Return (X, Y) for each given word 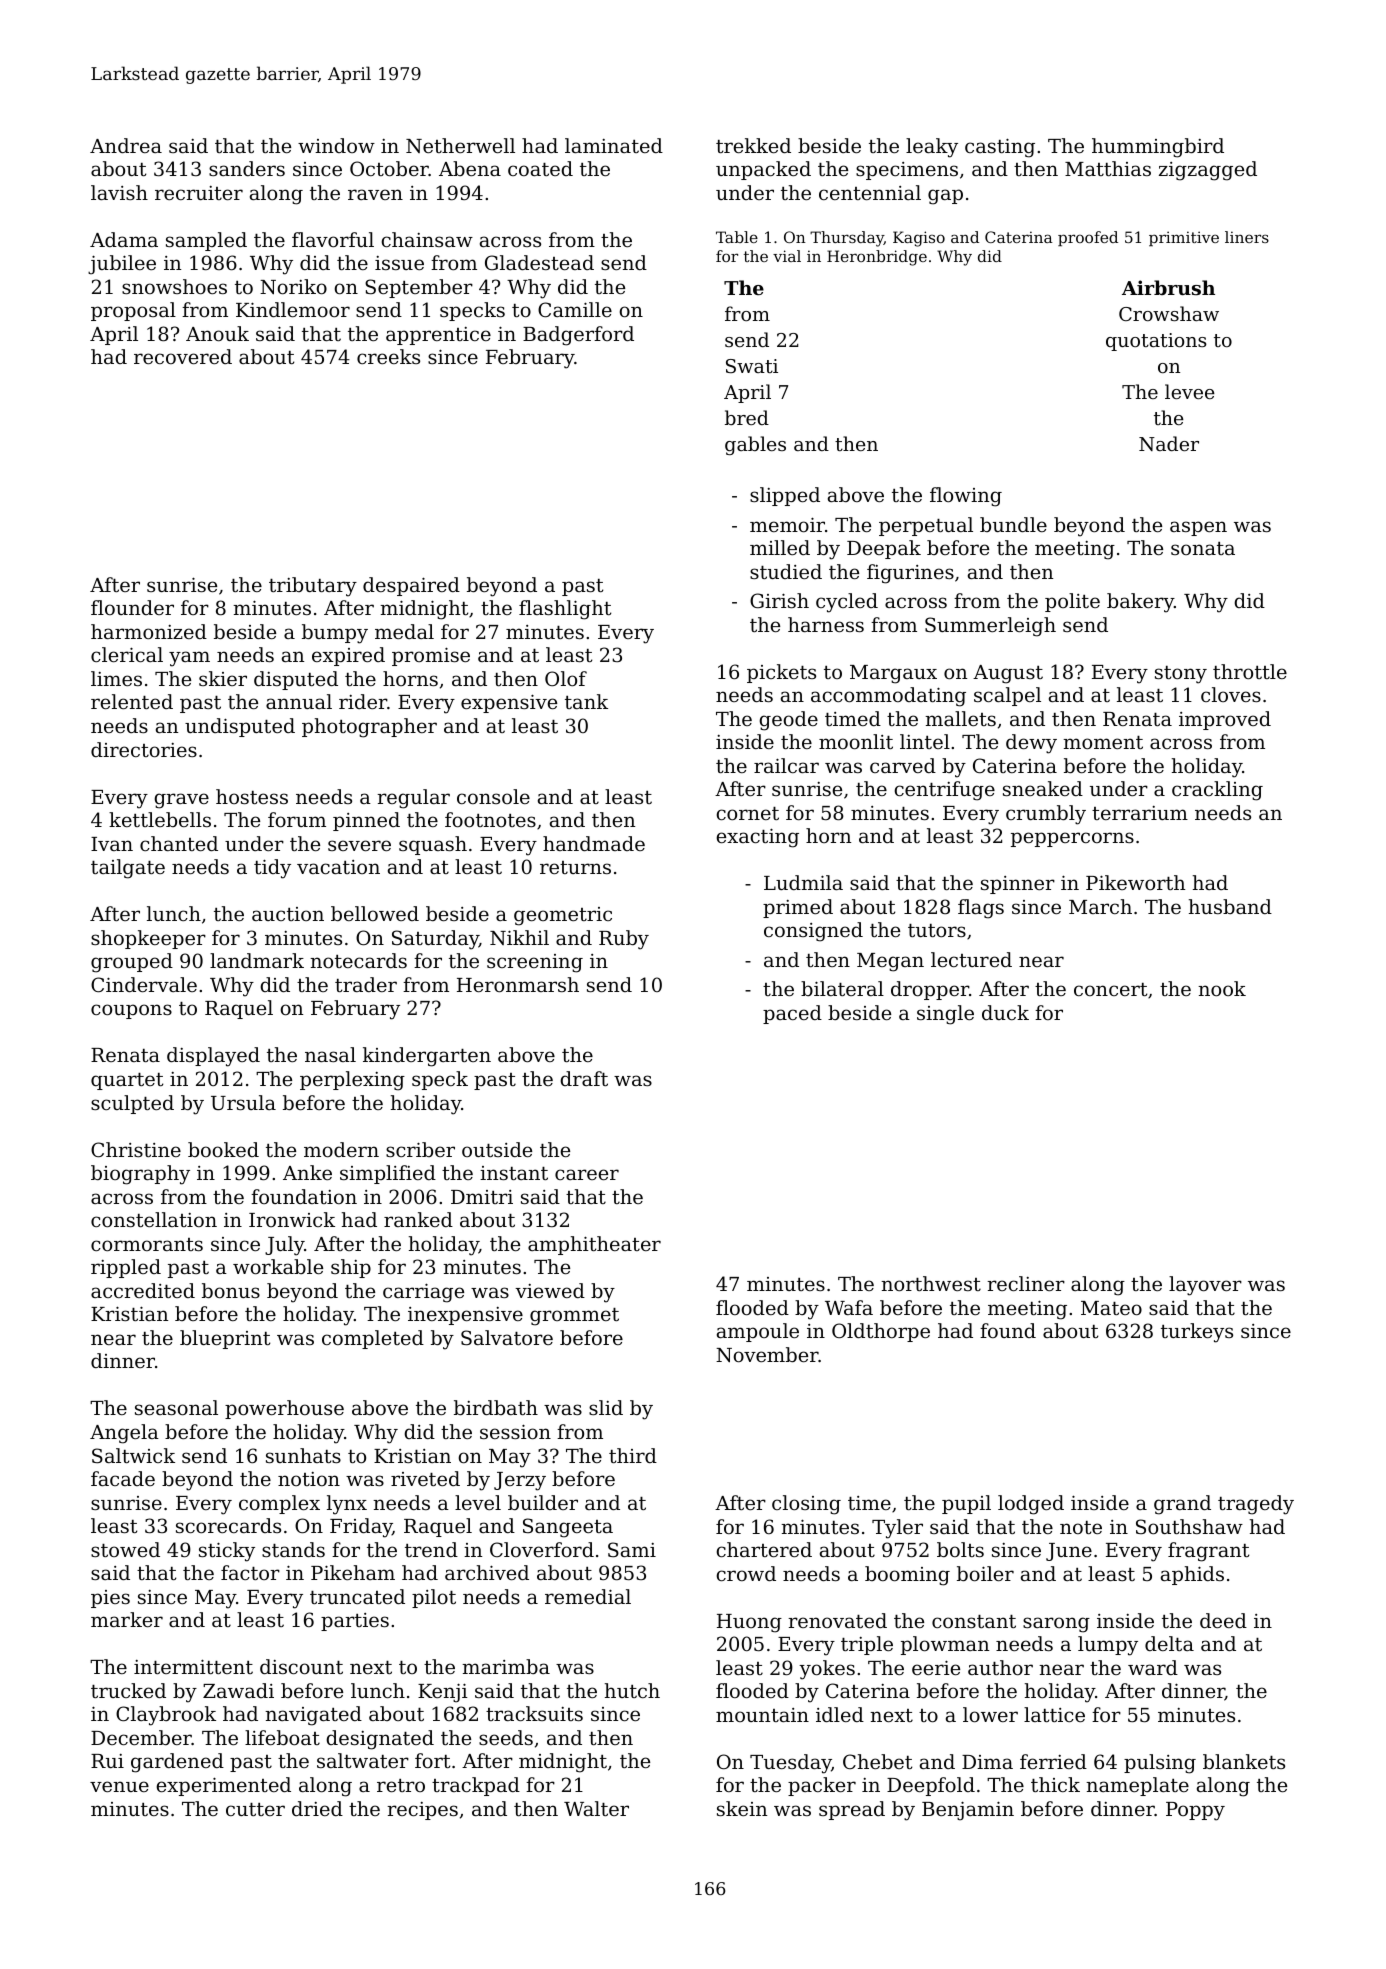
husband (1230, 906)
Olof (566, 678)
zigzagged (1208, 171)
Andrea (126, 145)
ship (351, 1268)
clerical (127, 654)
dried (317, 1808)
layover (1205, 1286)
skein (742, 1808)
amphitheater (594, 1245)
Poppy (1195, 1811)
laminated (614, 145)
